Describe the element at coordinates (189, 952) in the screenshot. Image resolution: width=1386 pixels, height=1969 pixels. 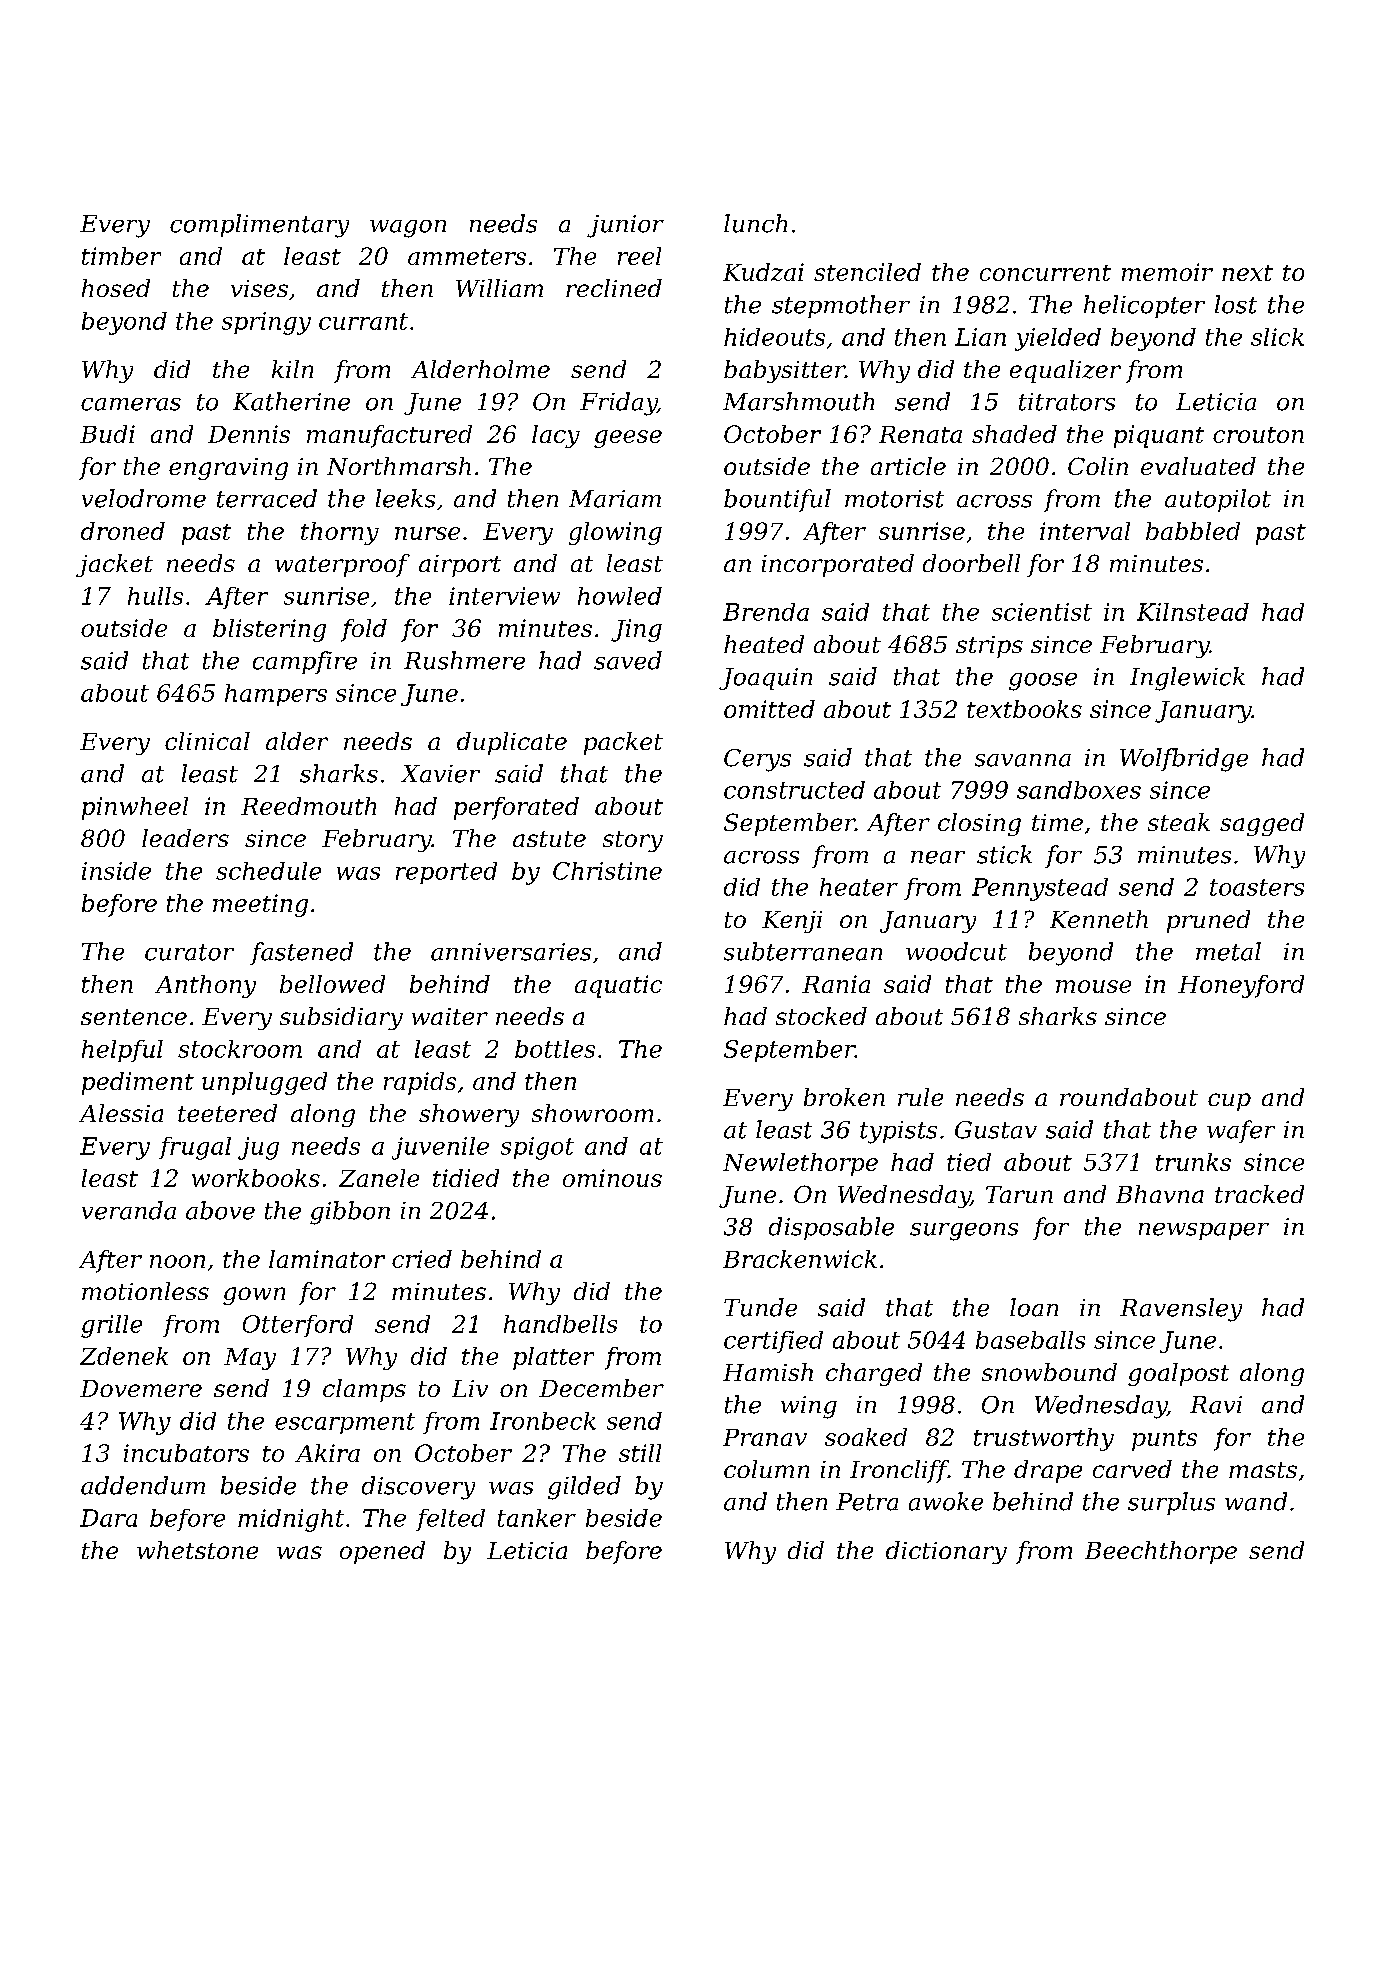
I see `curator` at that location.
